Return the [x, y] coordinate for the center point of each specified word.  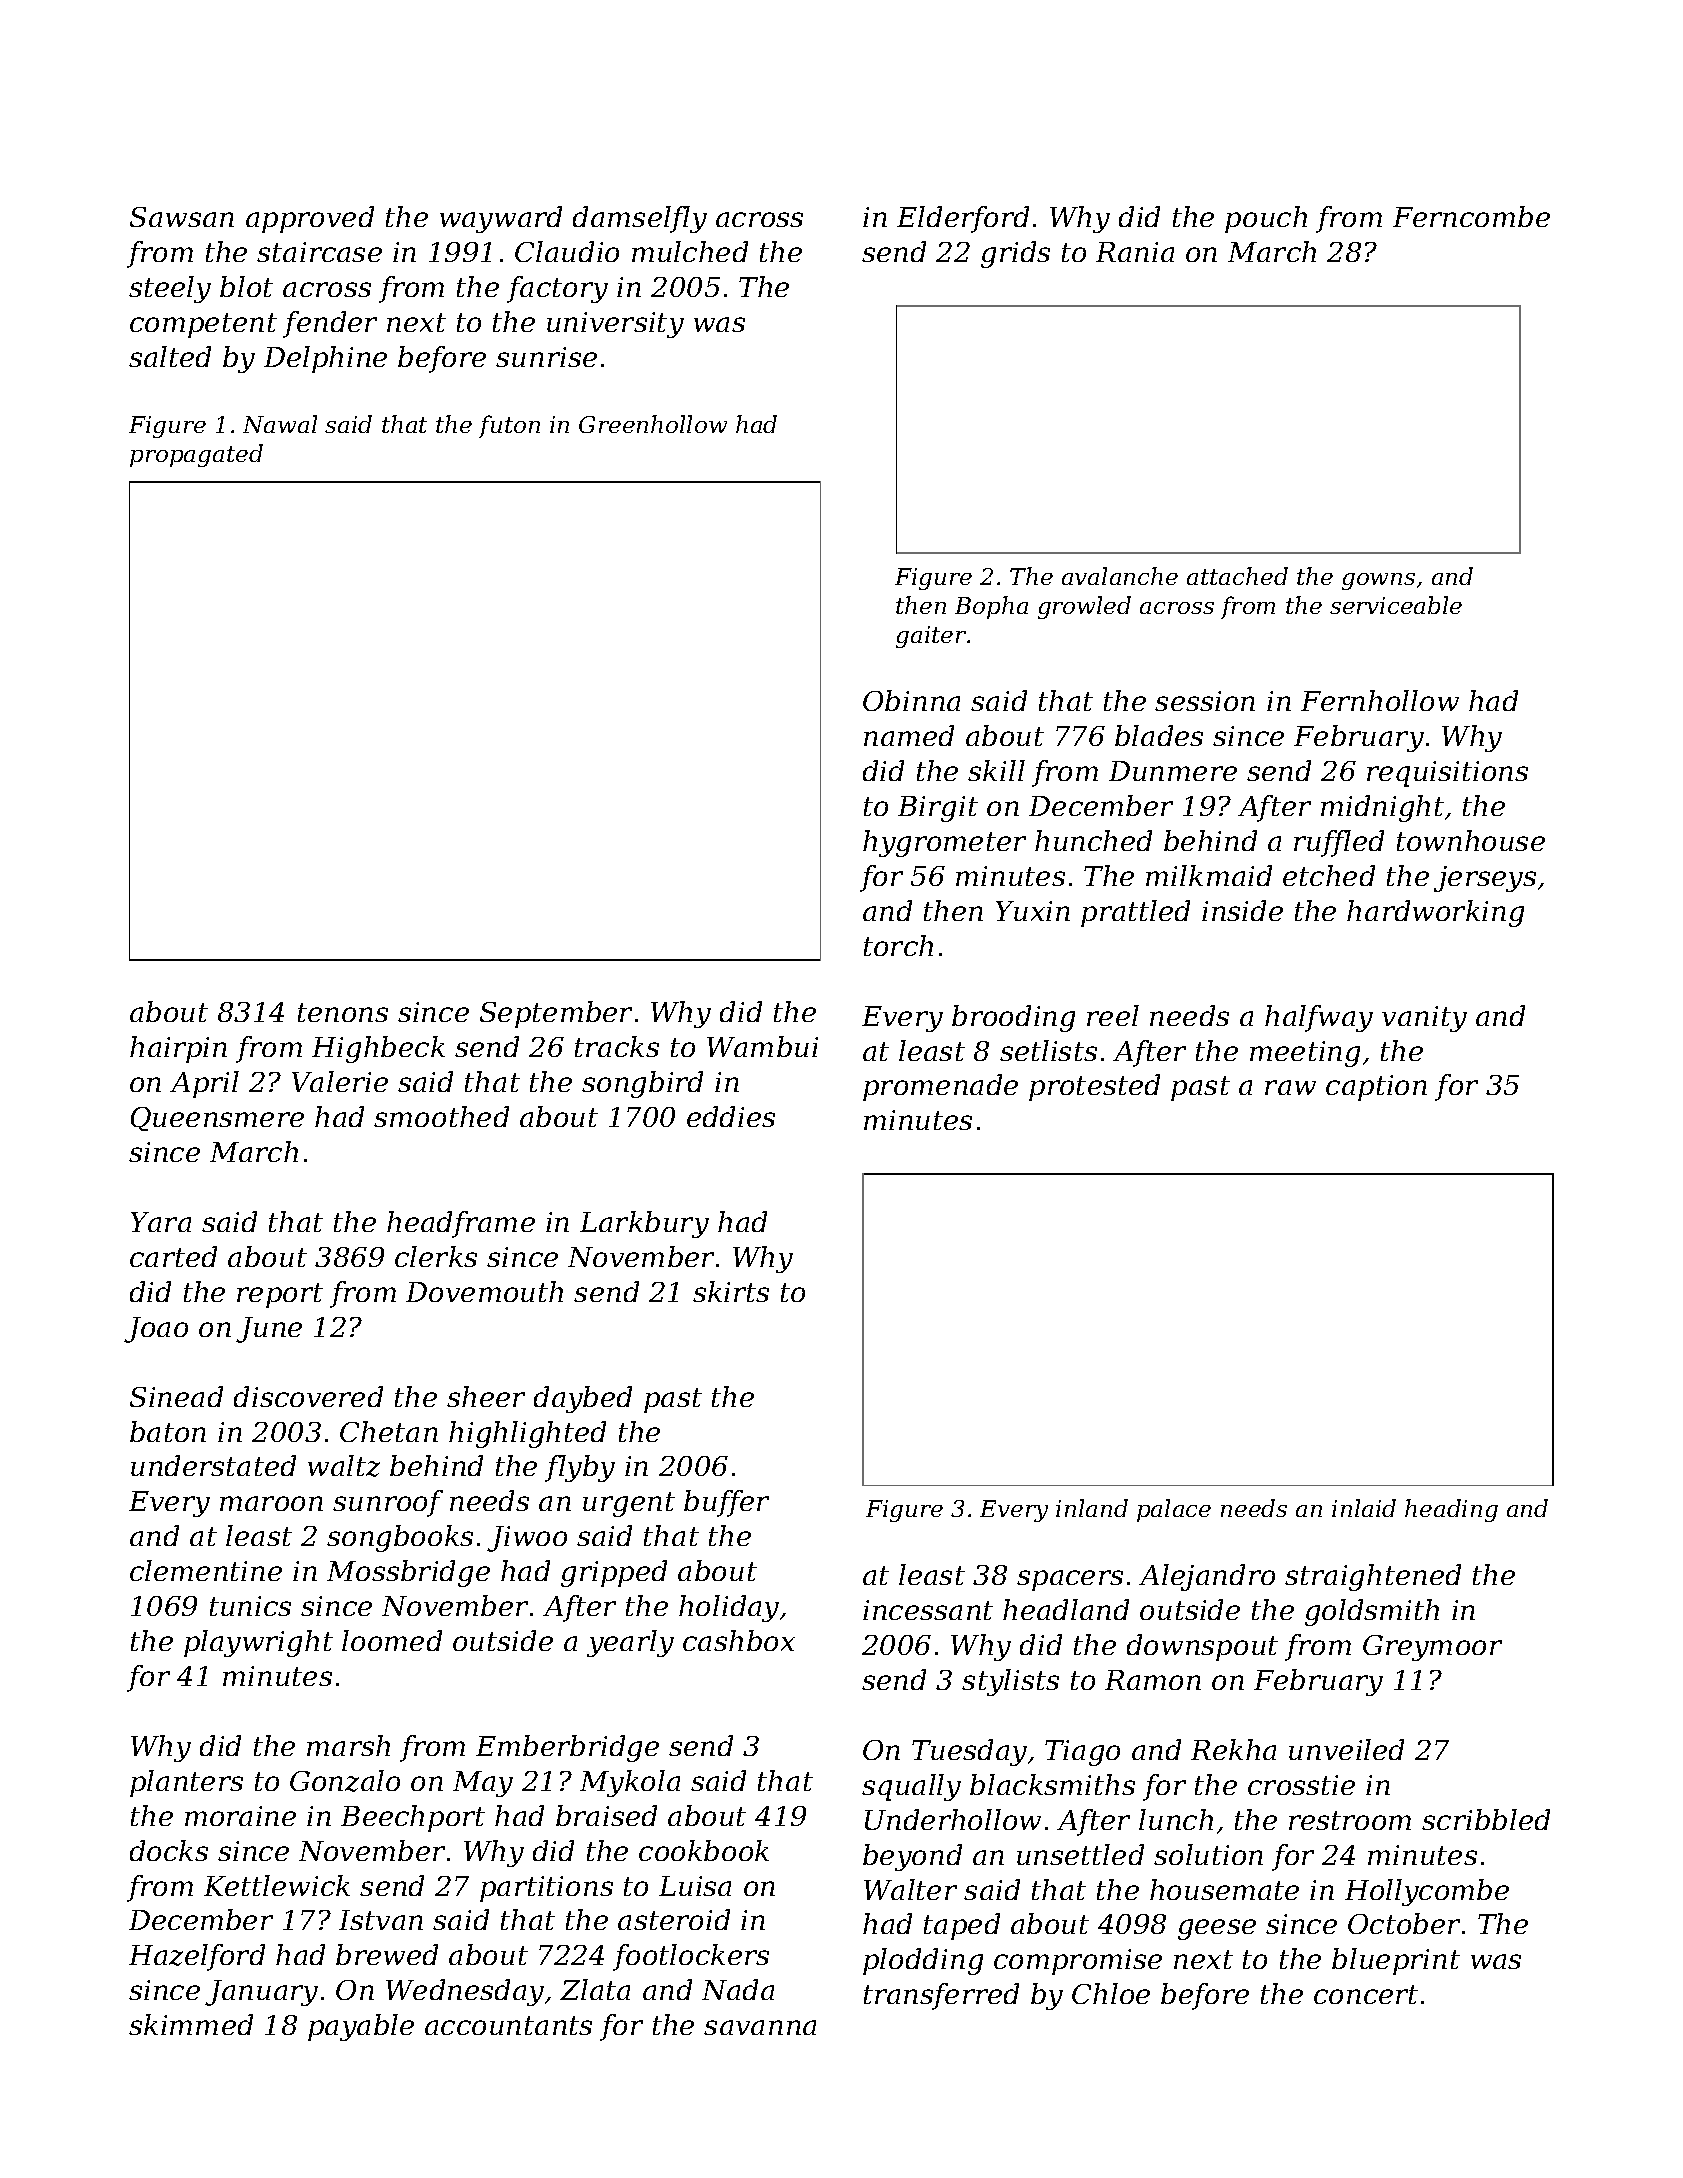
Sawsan [182, 217]
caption [1376, 1088]
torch [898, 945]
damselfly [640, 219]
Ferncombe [1471, 216]
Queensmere [217, 1119]
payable [361, 2027]
